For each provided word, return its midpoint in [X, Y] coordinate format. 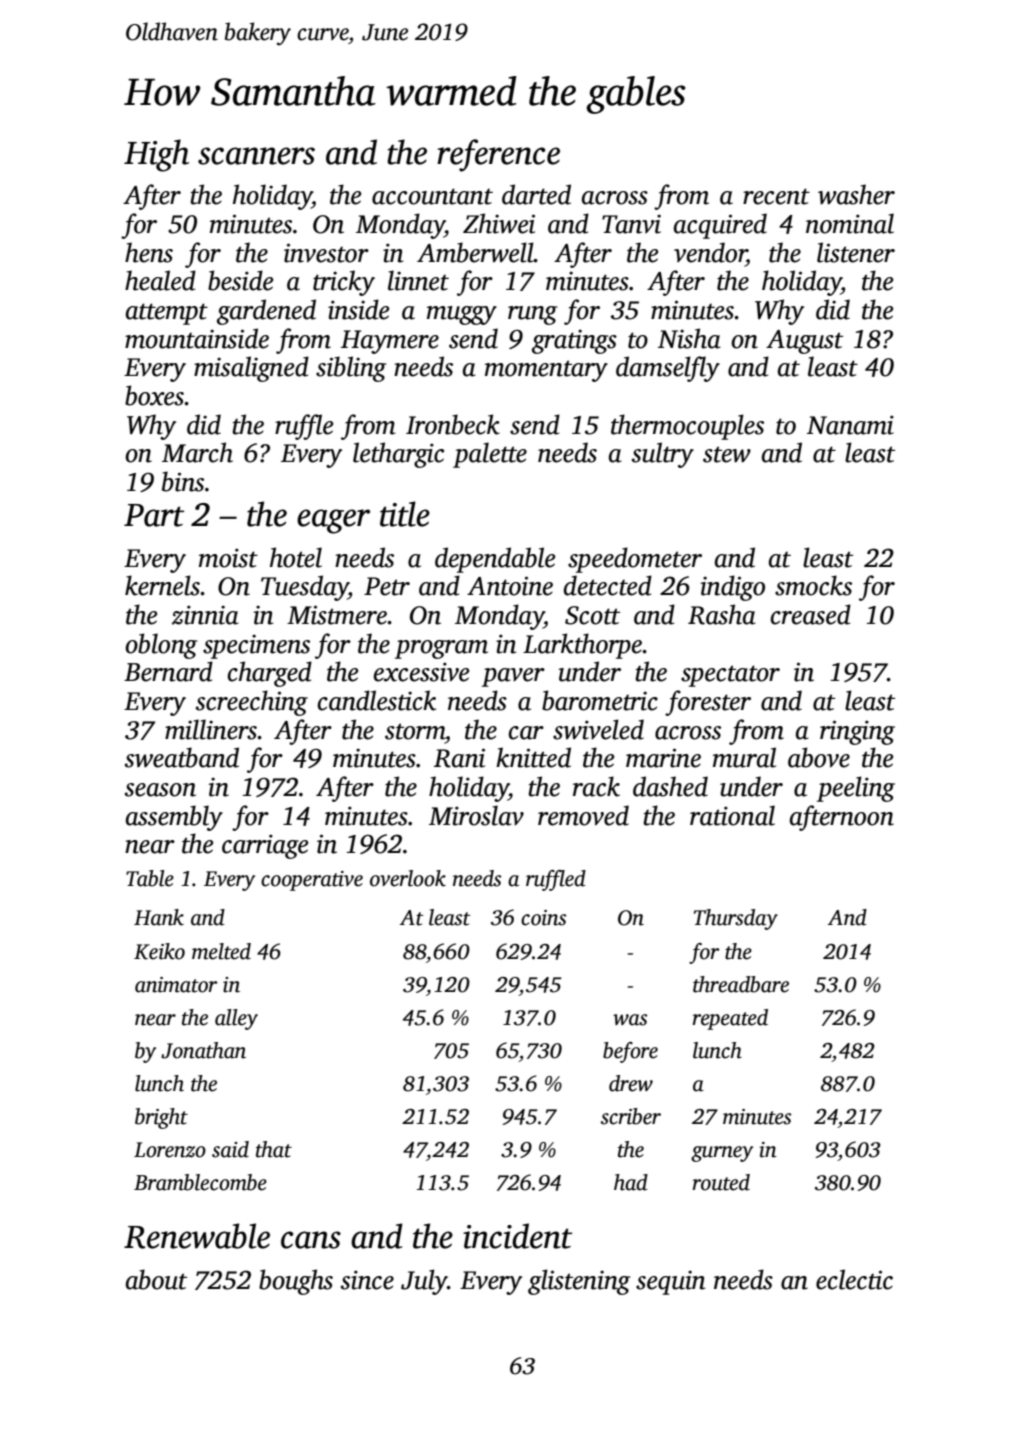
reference [498, 155]
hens [149, 252]
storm [415, 731]
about [156, 1279]
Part [154, 515]
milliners [211, 729]
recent [776, 196]
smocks [813, 585]
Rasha [722, 614]
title [405, 514]
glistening [579, 1282]
